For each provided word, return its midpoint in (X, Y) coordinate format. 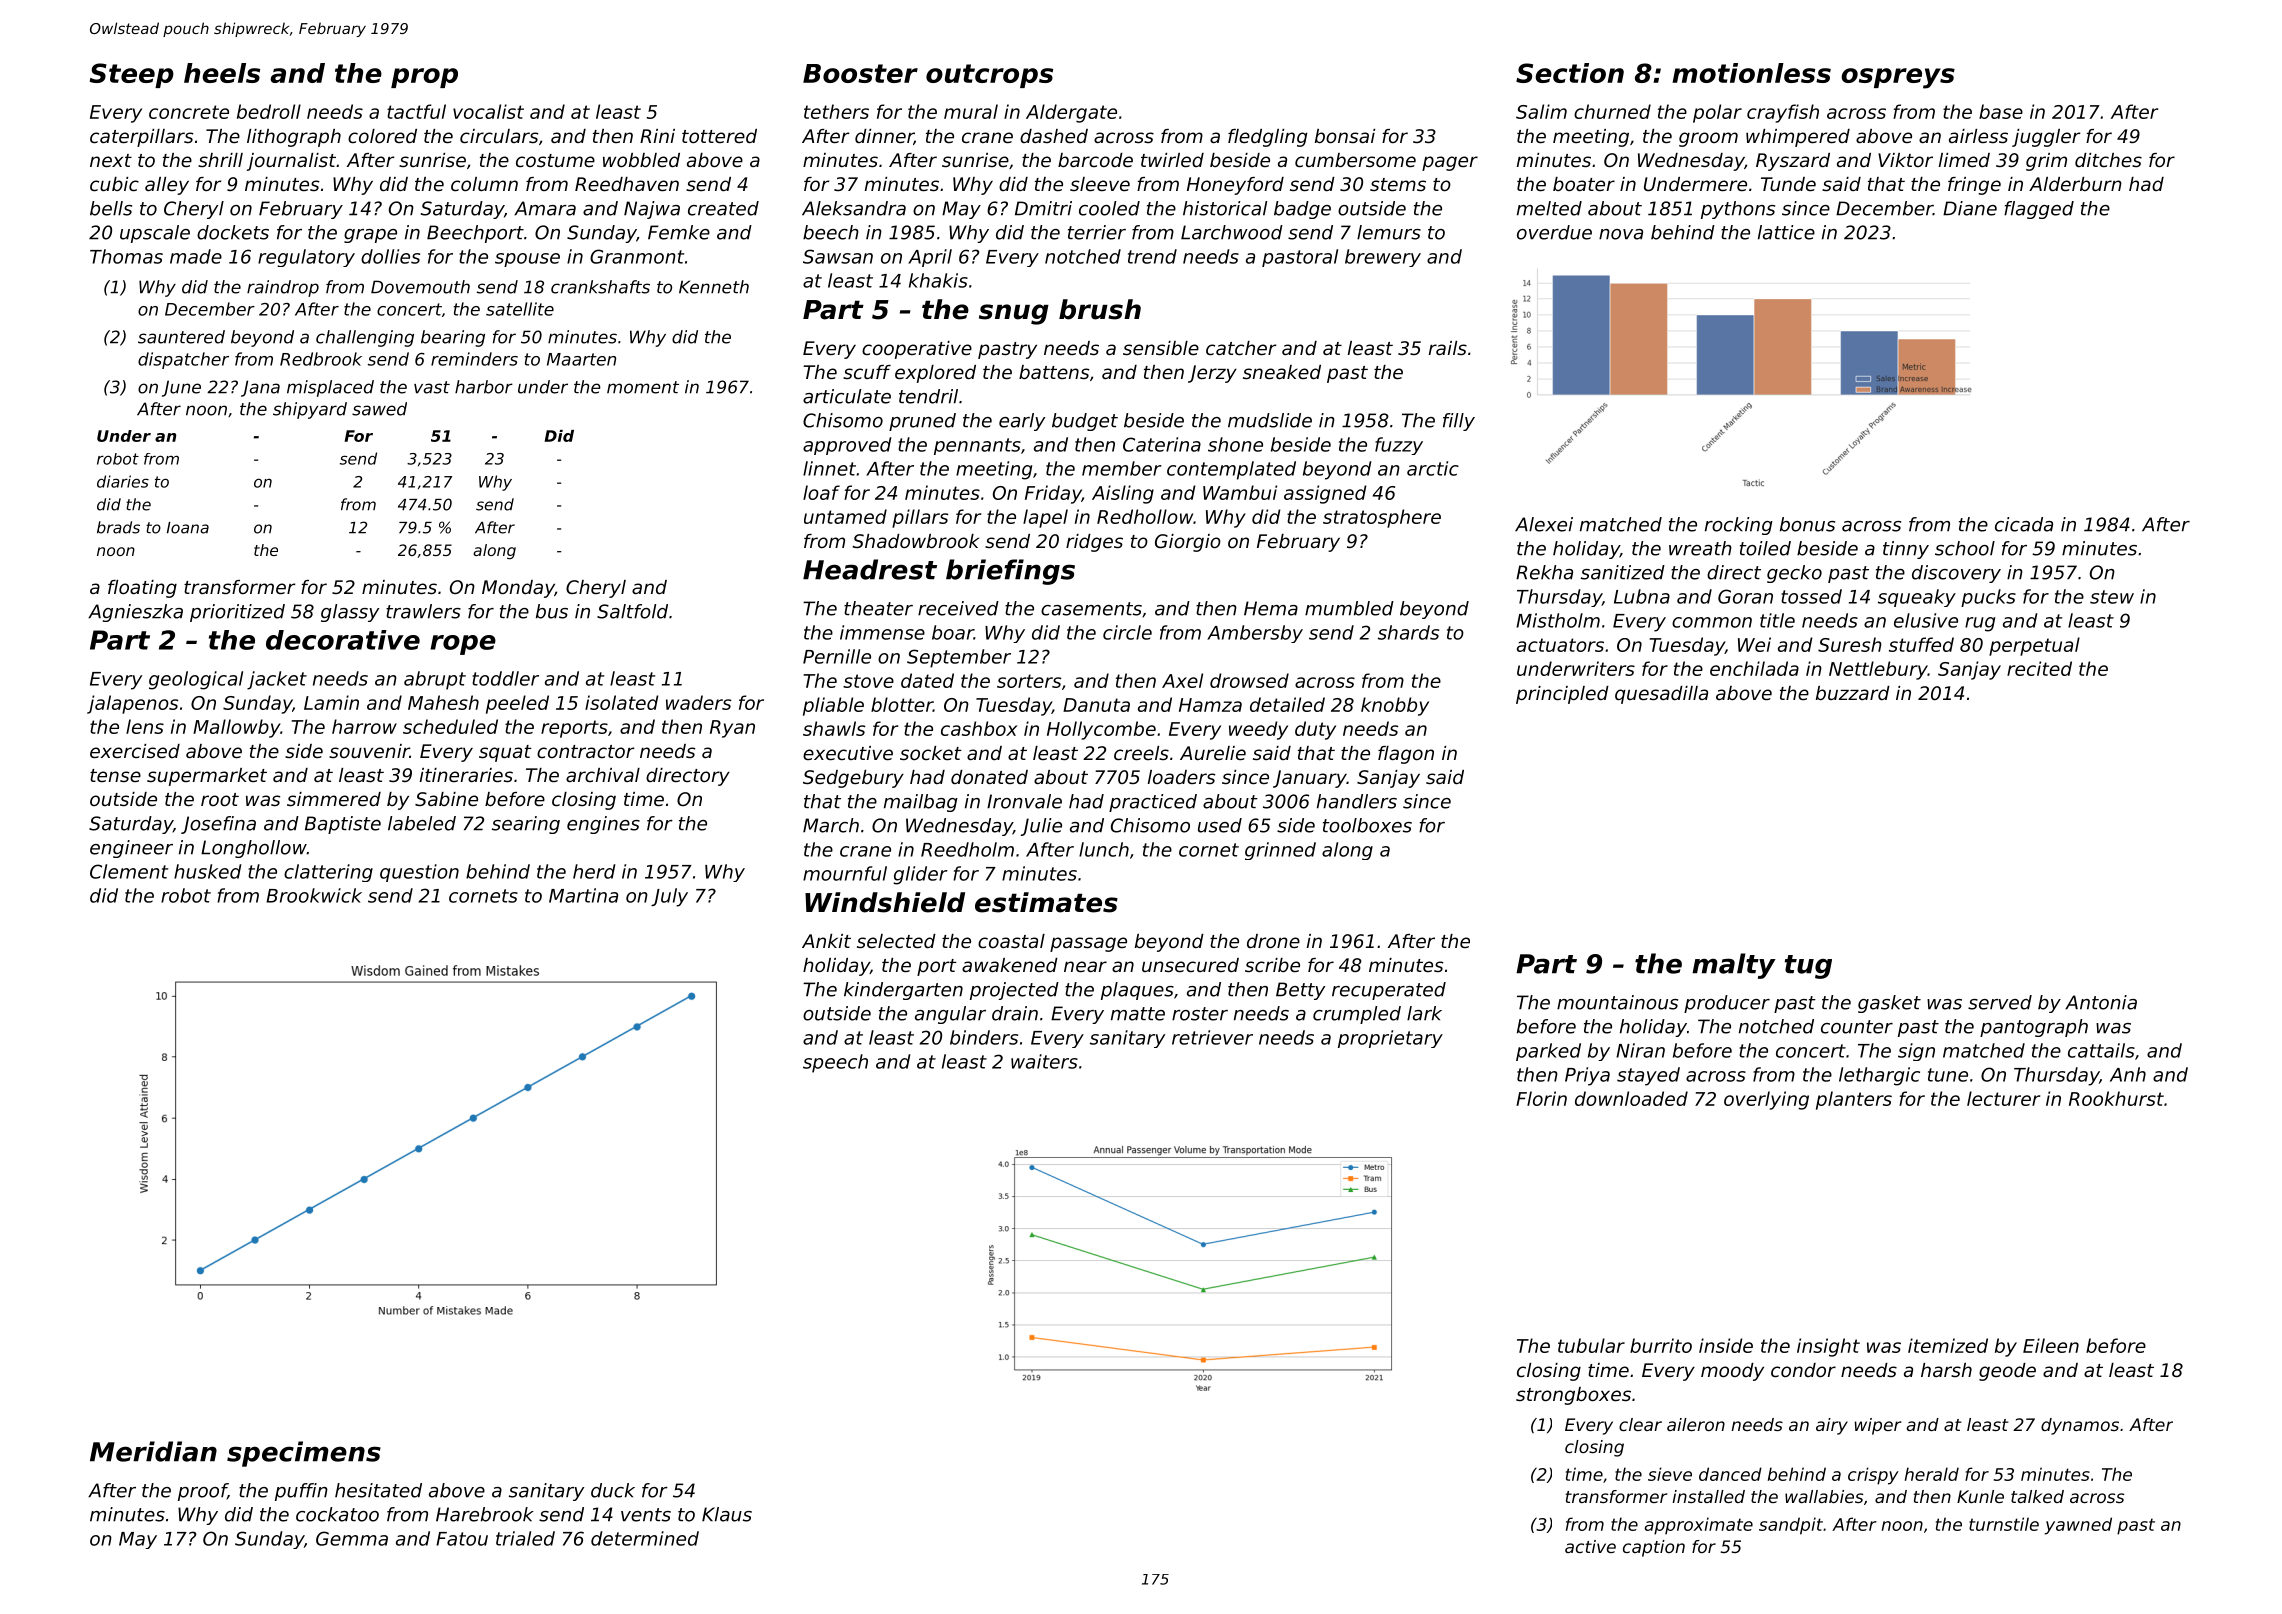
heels (222, 73)
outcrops (989, 76)
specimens (304, 1454)
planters (1854, 1100)
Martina (583, 895)
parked (1548, 1052)
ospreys (1898, 78)
